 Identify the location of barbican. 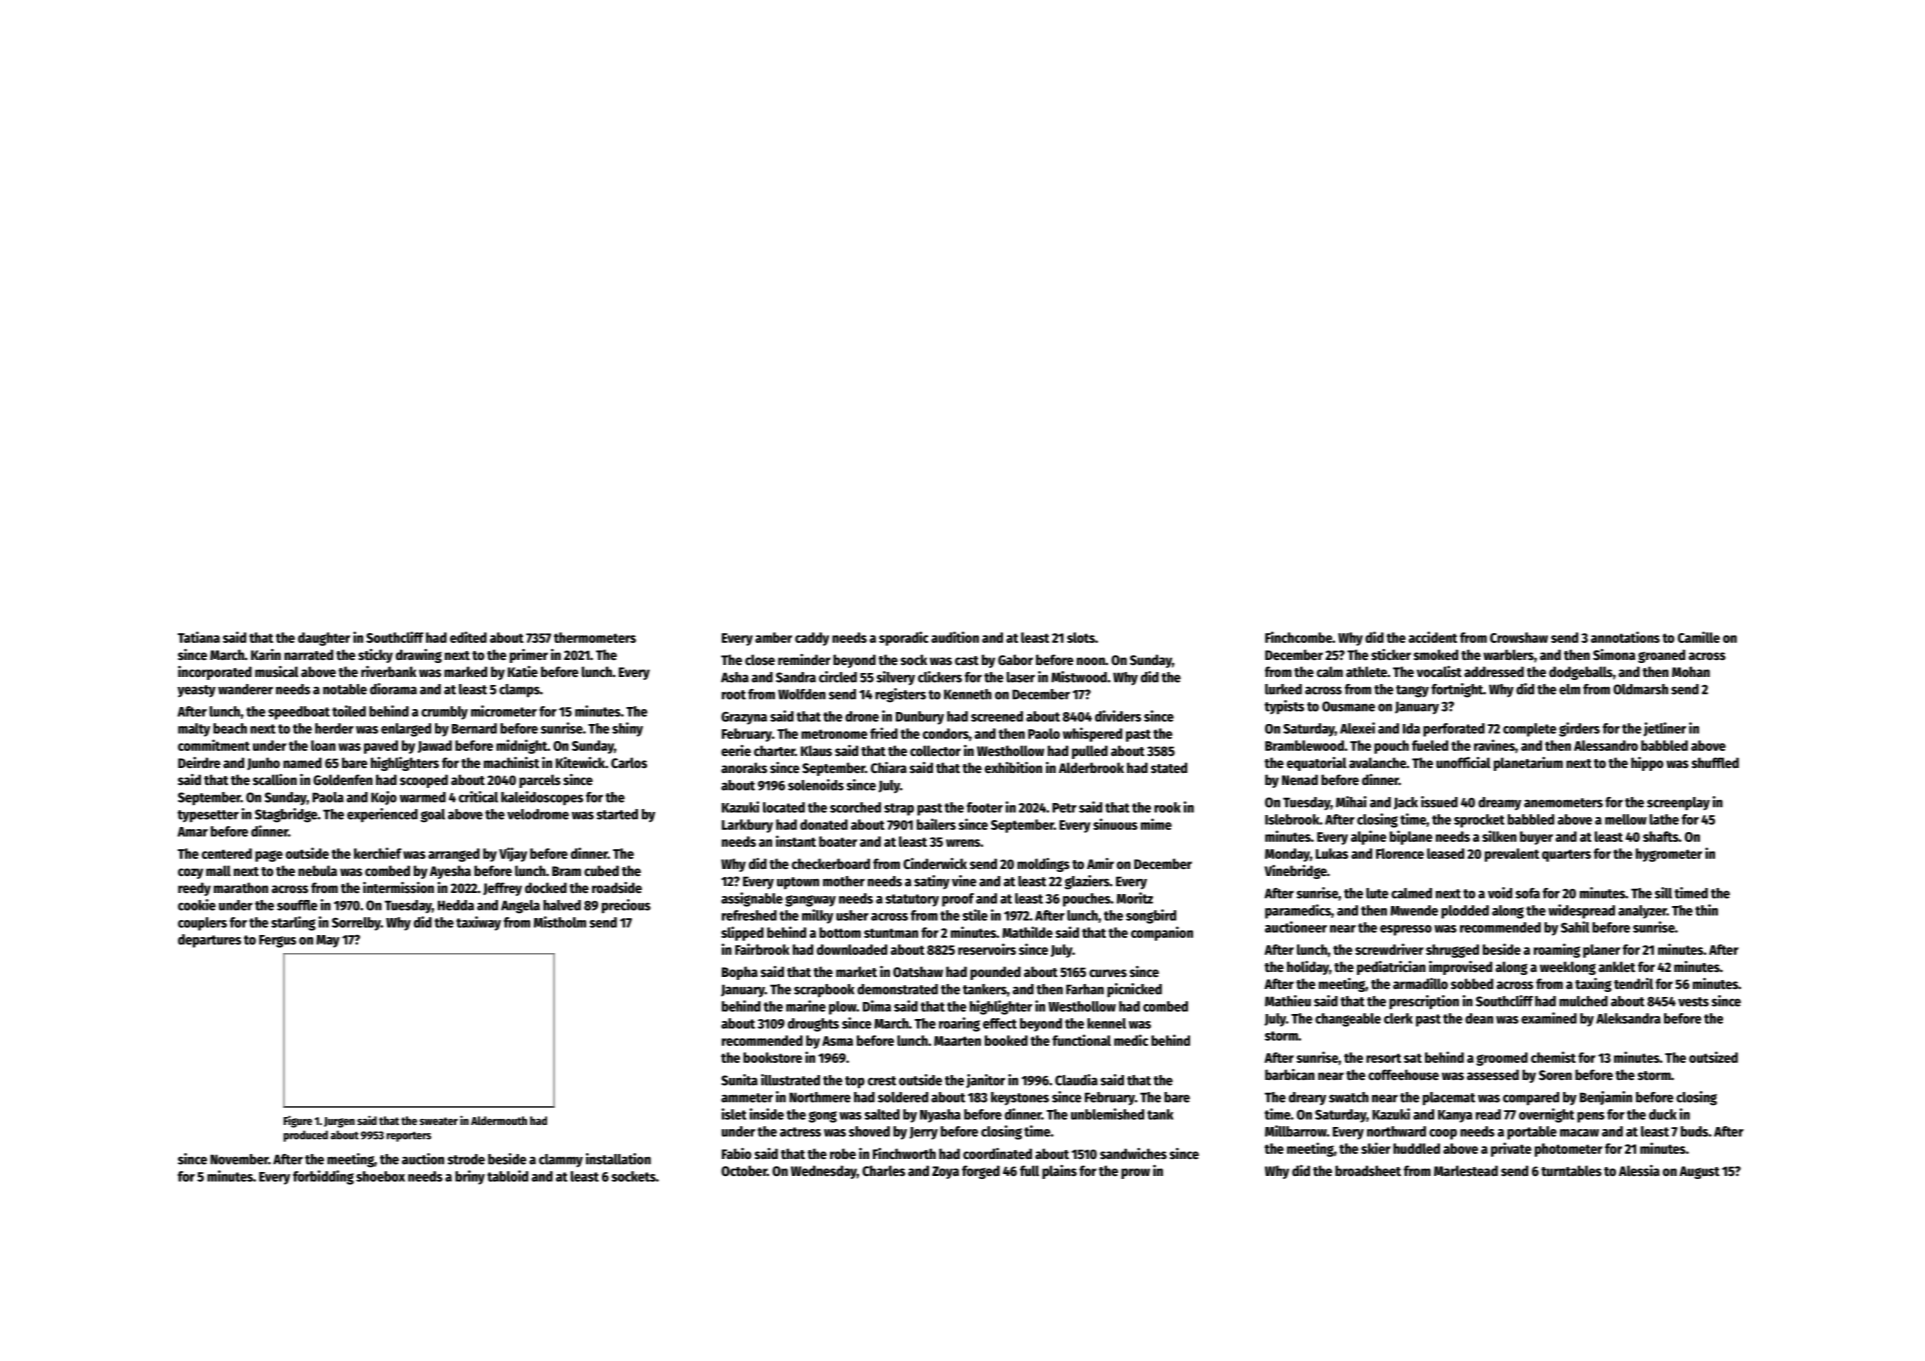
(1290, 1074).
